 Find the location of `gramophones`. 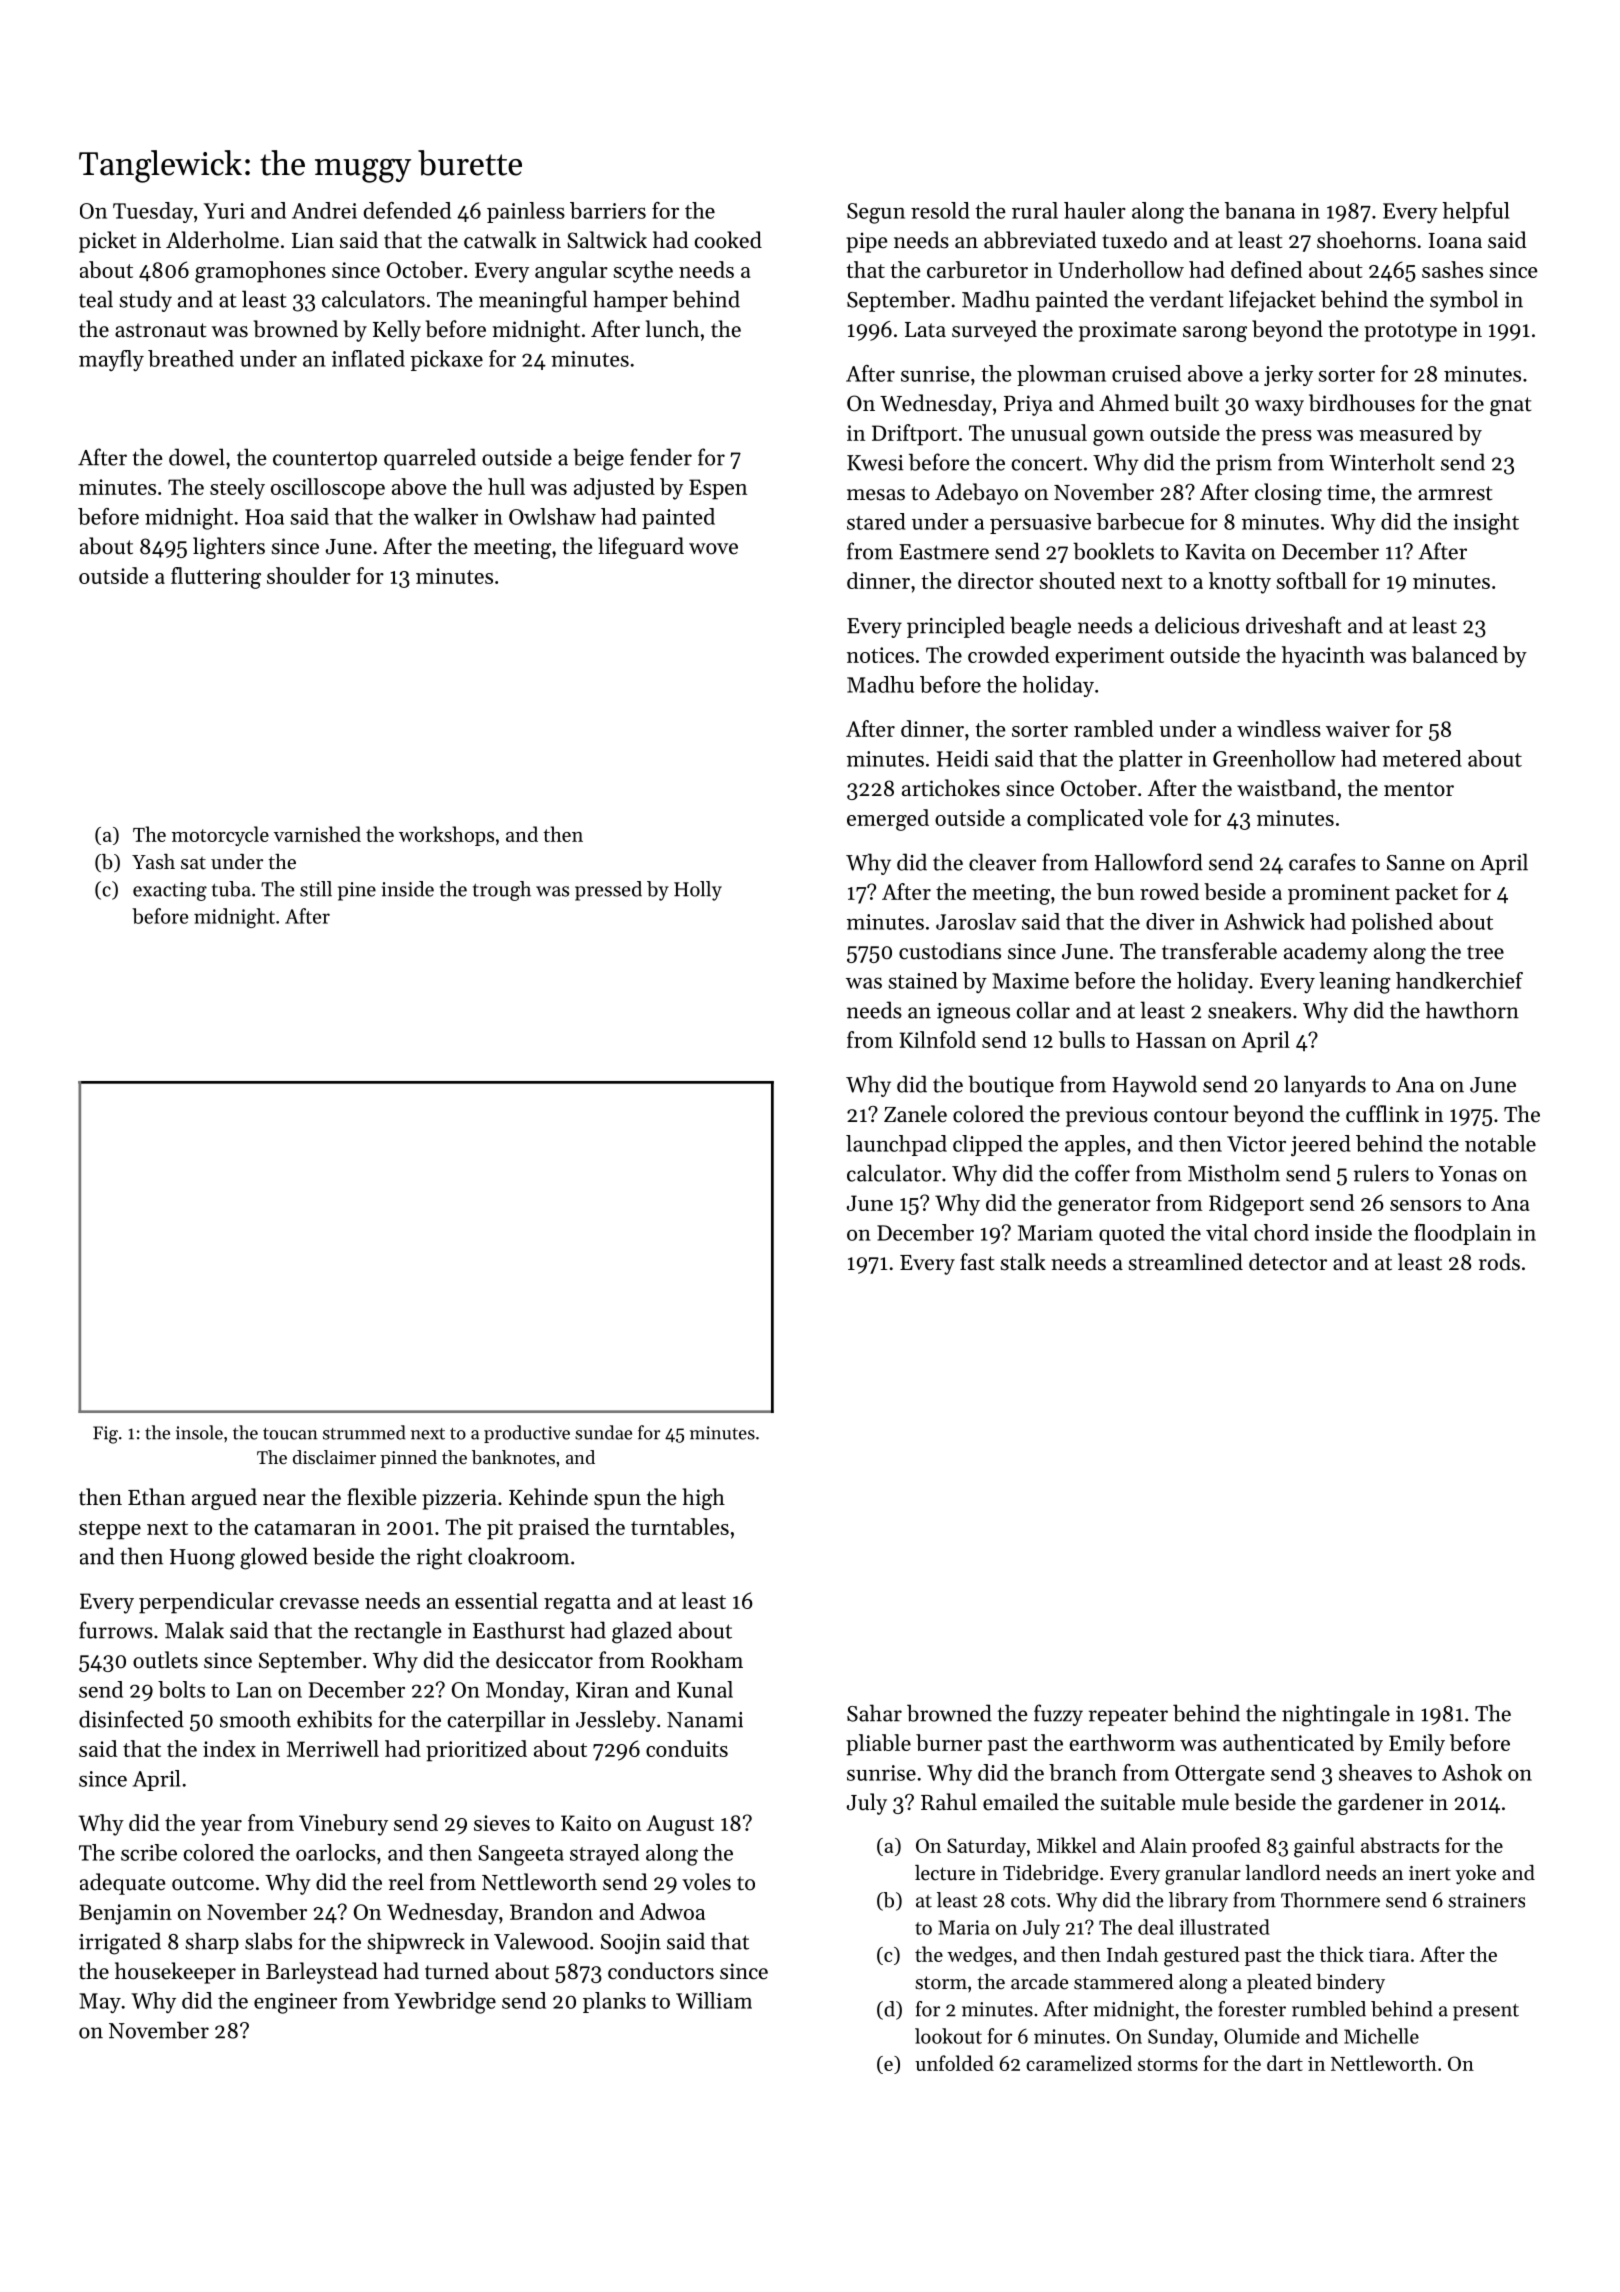

gramophones is located at coordinates (260, 272).
